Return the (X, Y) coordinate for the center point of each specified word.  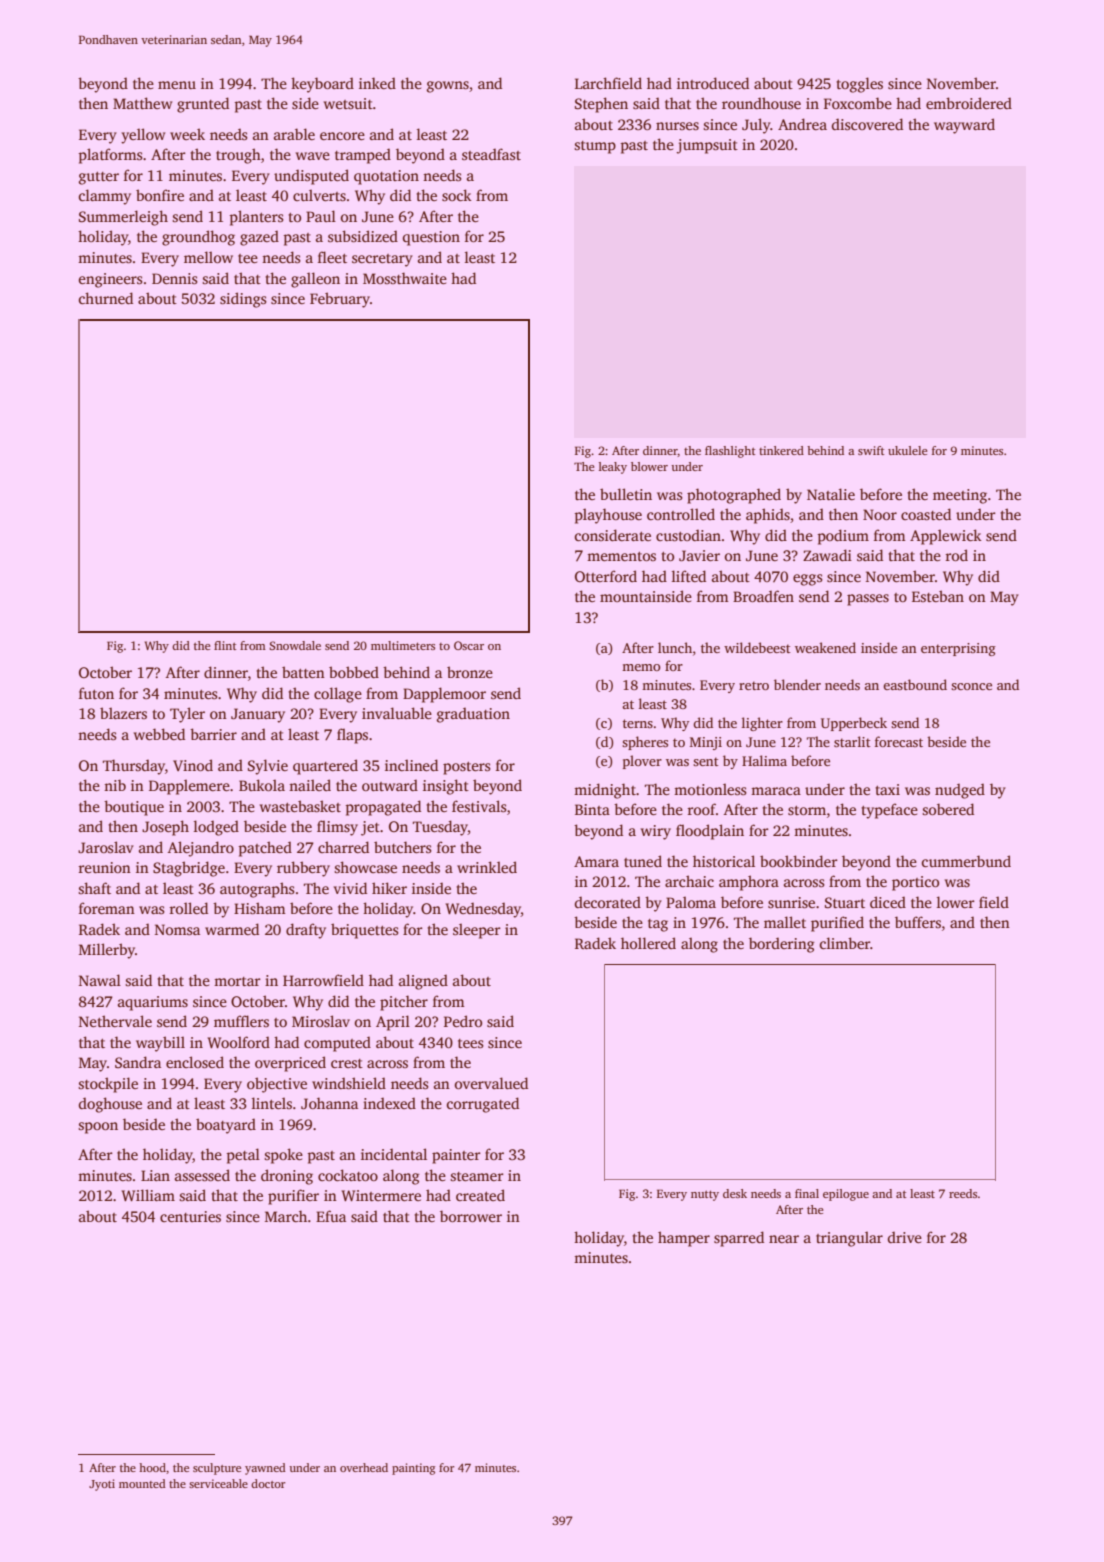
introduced (713, 83)
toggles (860, 85)
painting (413, 1469)
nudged (960, 791)
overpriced (290, 1064)
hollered (648, 943)
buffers (918, 922)
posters (467, 768)
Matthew (142, 103)
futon (96, 693)
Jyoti (102, 1485)
